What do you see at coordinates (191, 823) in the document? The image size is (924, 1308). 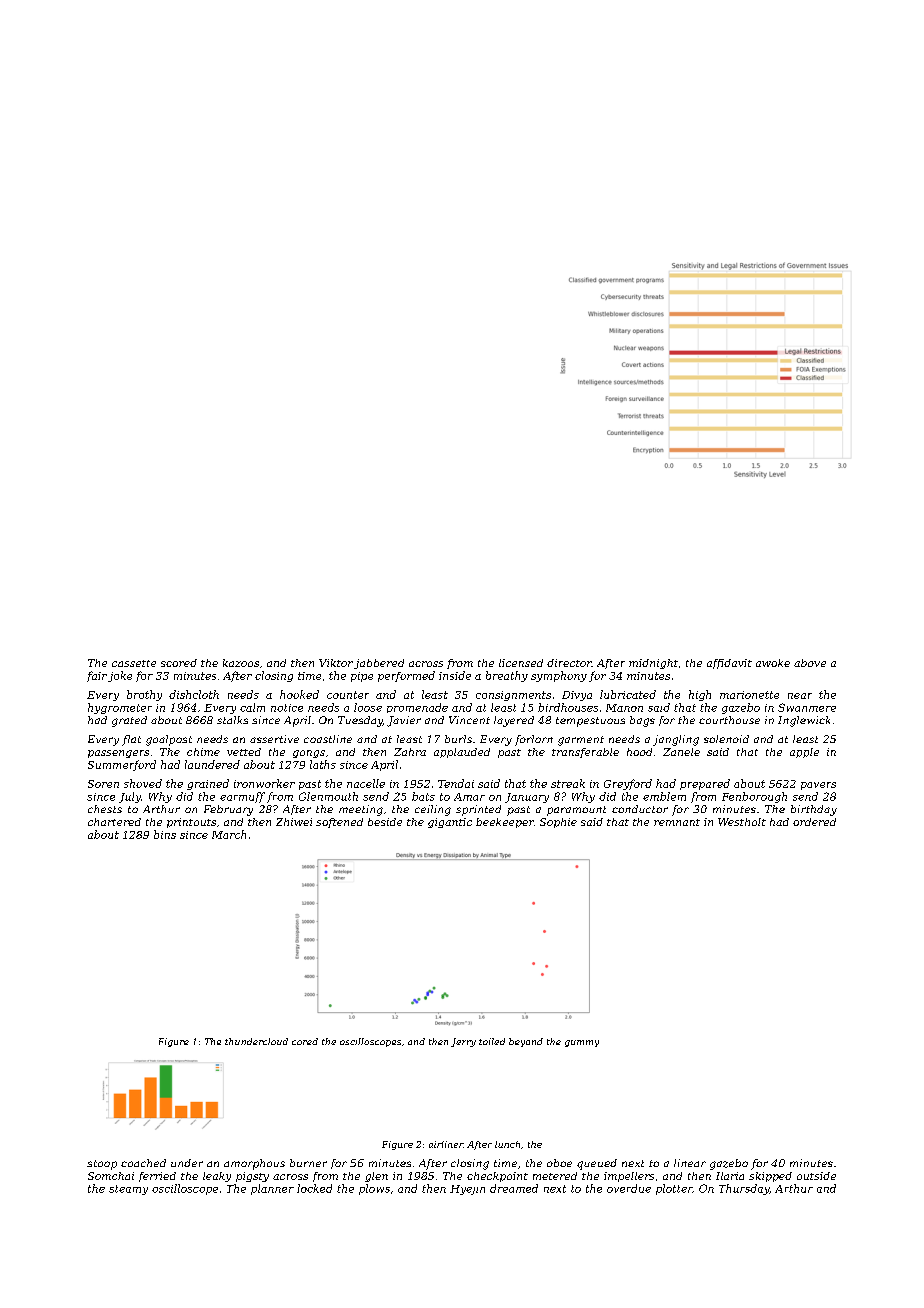 I see `printouts` at bounding box center [191, 823].
